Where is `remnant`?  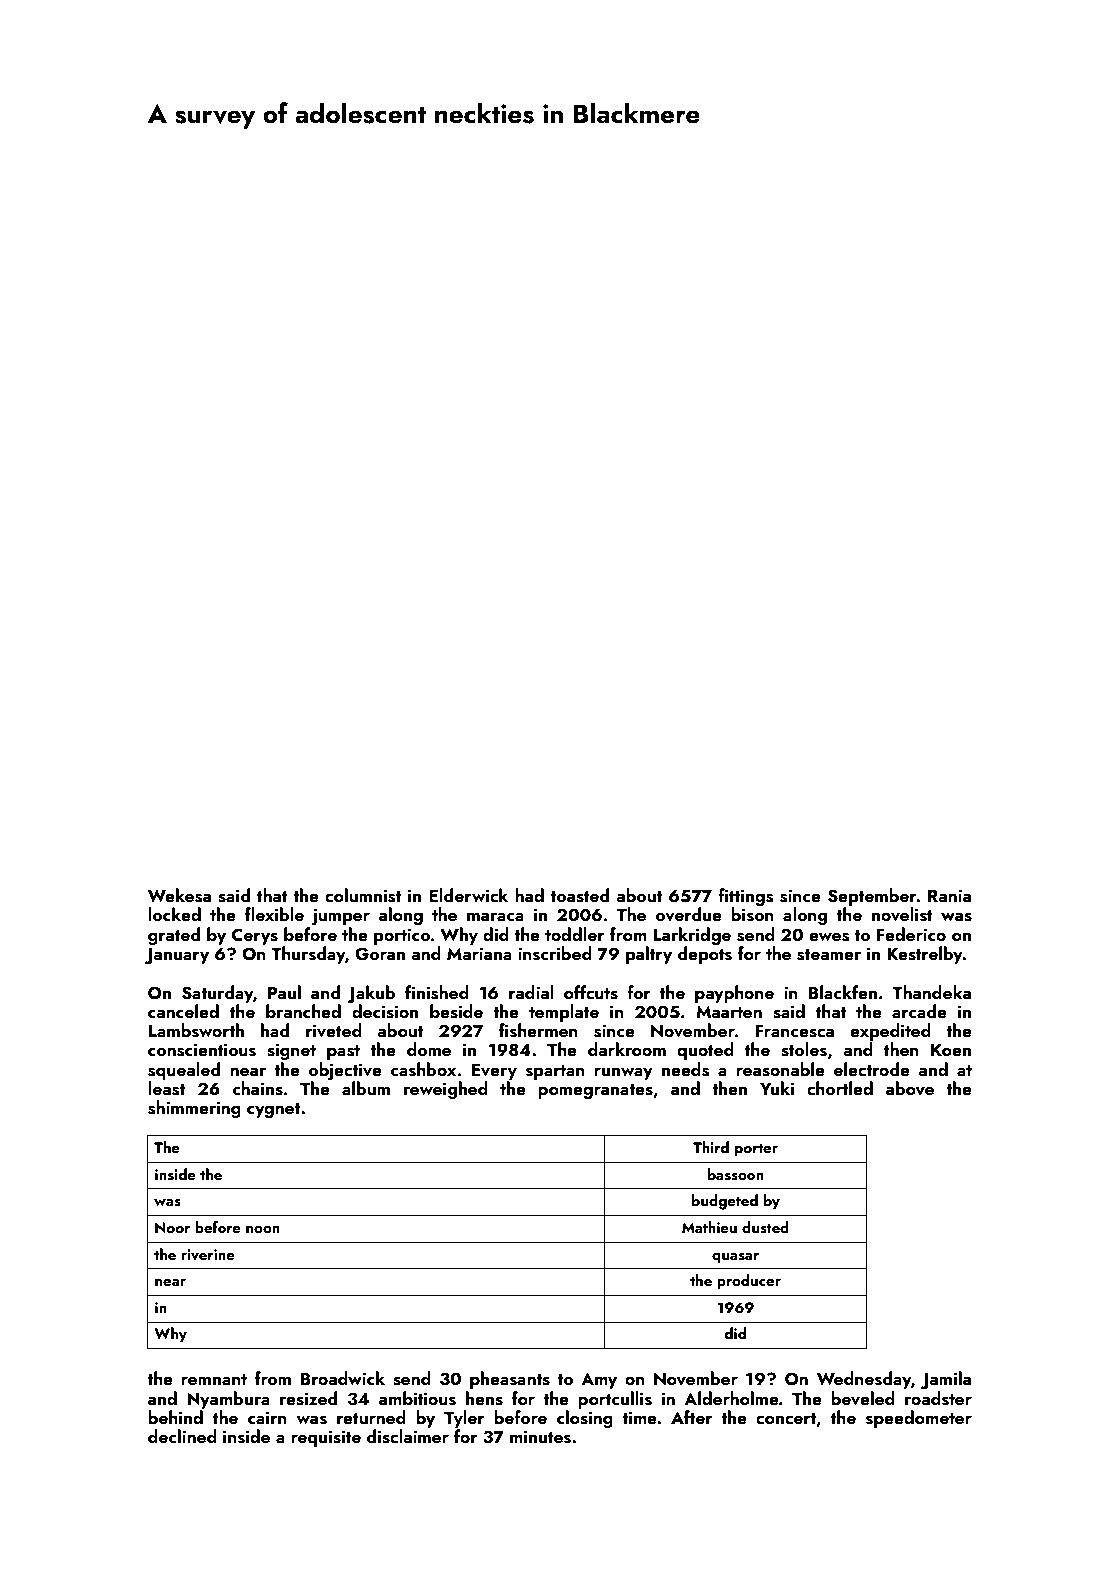 remnant is located at coordinates (214, 1379).
